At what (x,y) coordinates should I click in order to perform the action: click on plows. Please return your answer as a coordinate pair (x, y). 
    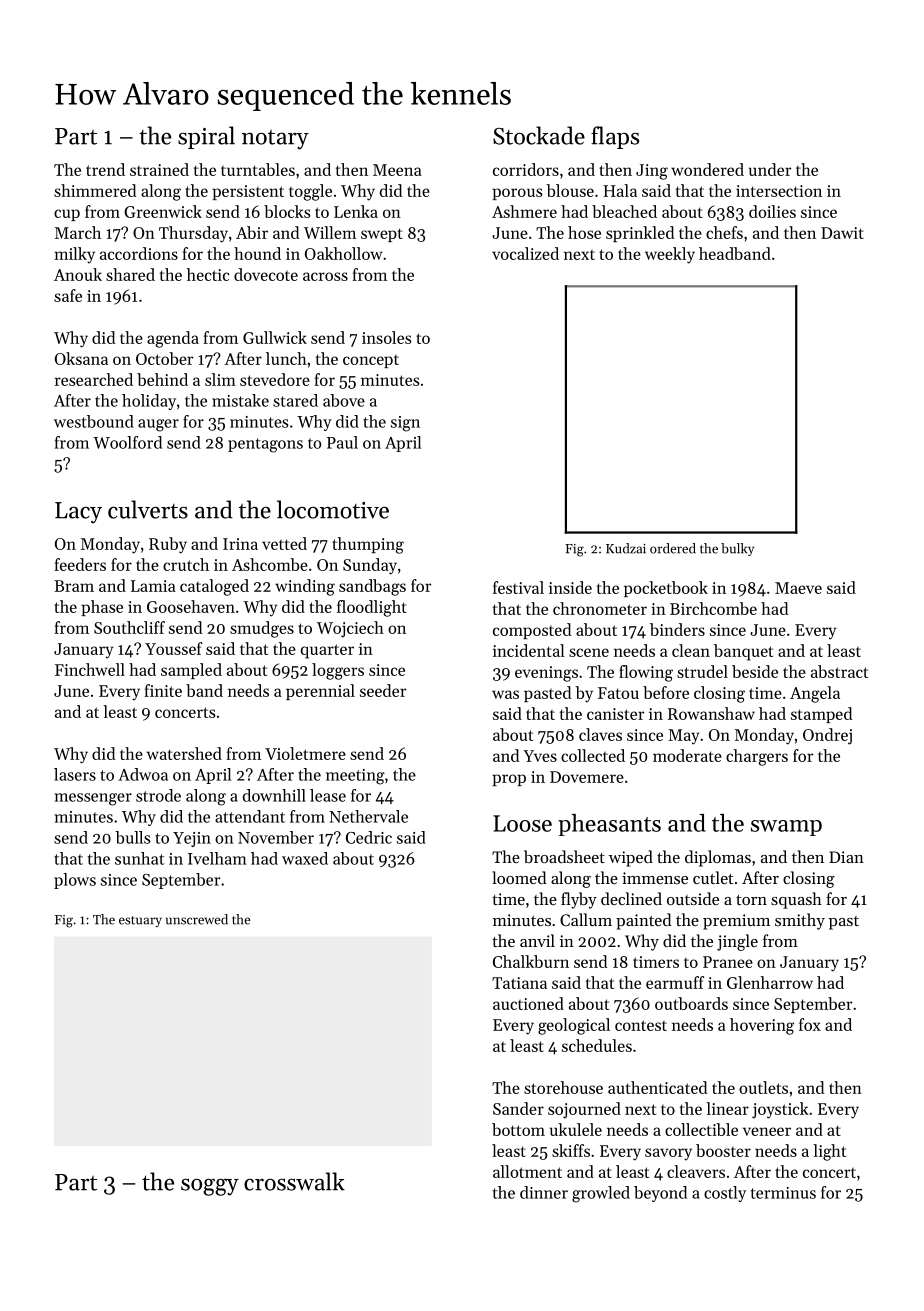
    Looking at the image, I should click on (75, 881).
